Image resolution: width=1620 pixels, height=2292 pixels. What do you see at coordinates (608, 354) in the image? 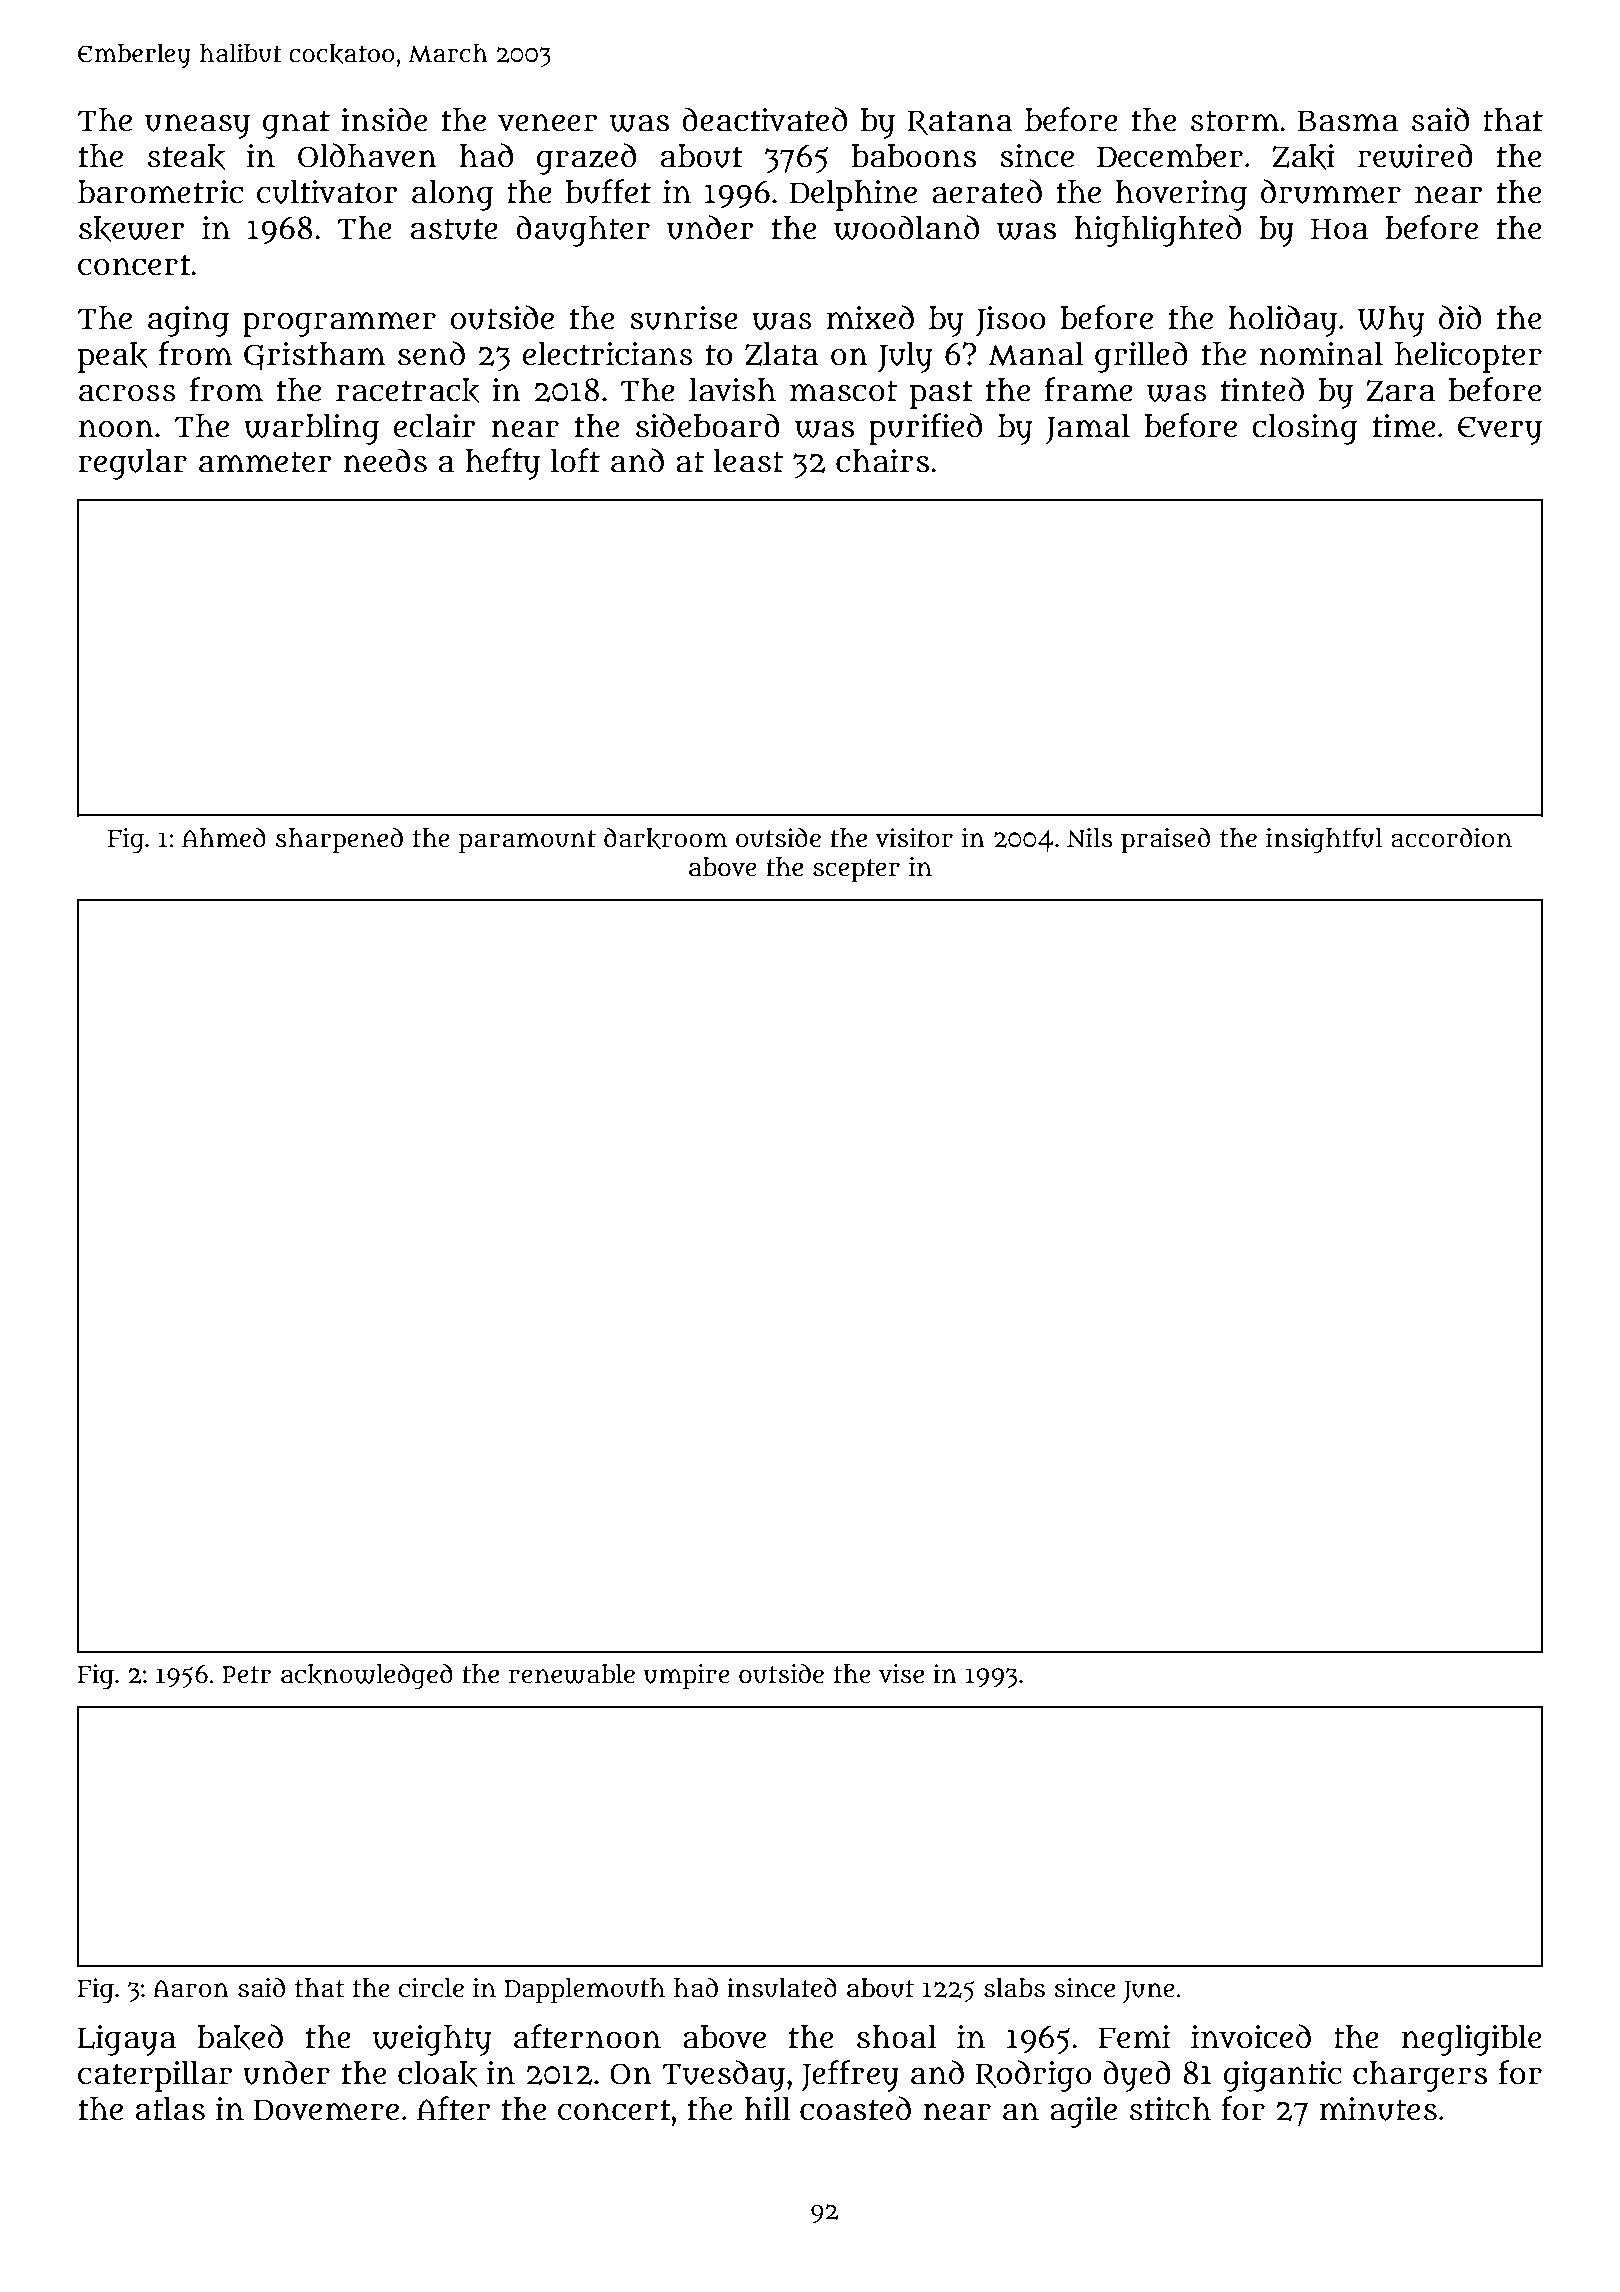
I see `electricians` at bounding box center [608, 354].
